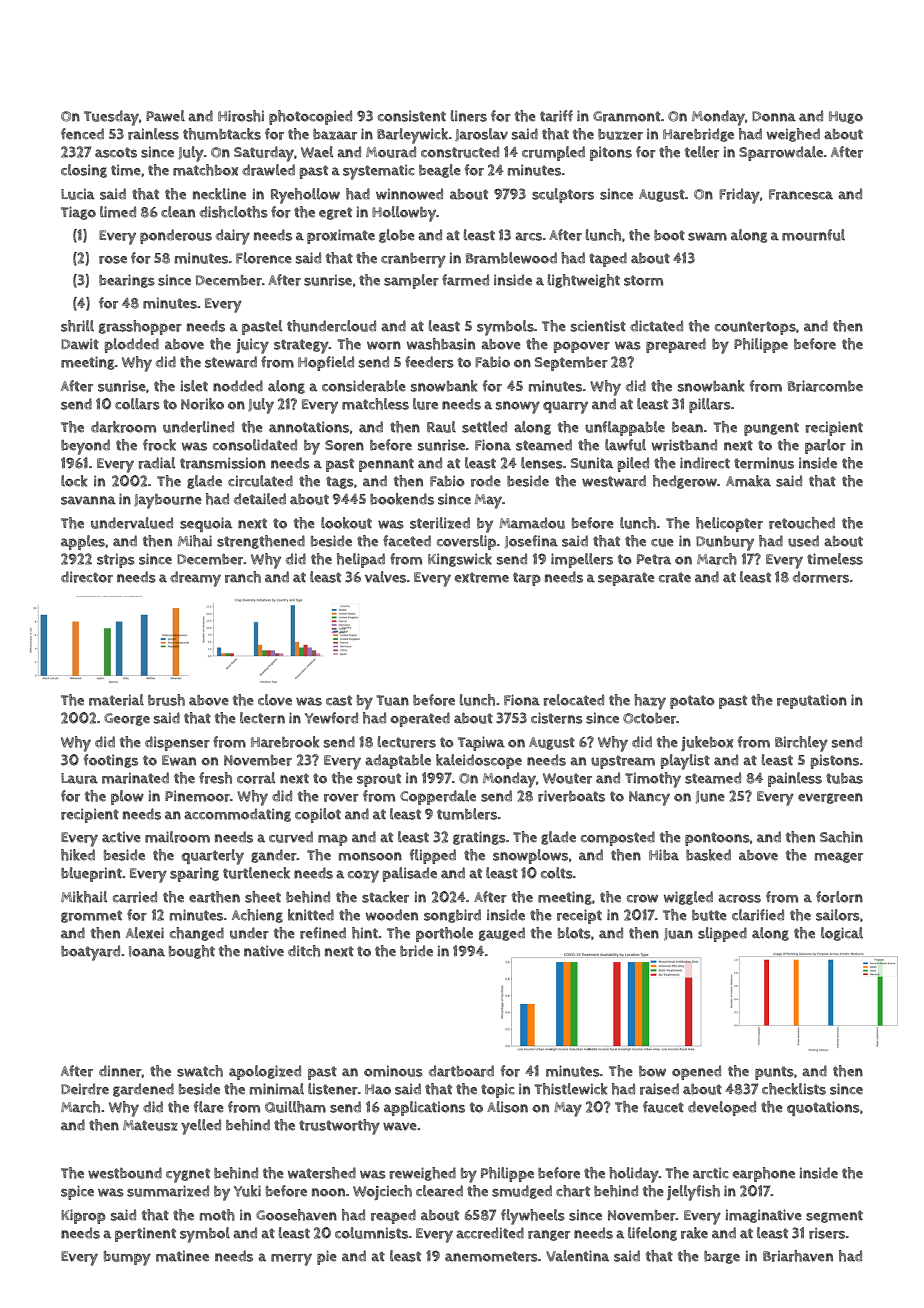  I want to click on Birchley, so click(801, 744).
